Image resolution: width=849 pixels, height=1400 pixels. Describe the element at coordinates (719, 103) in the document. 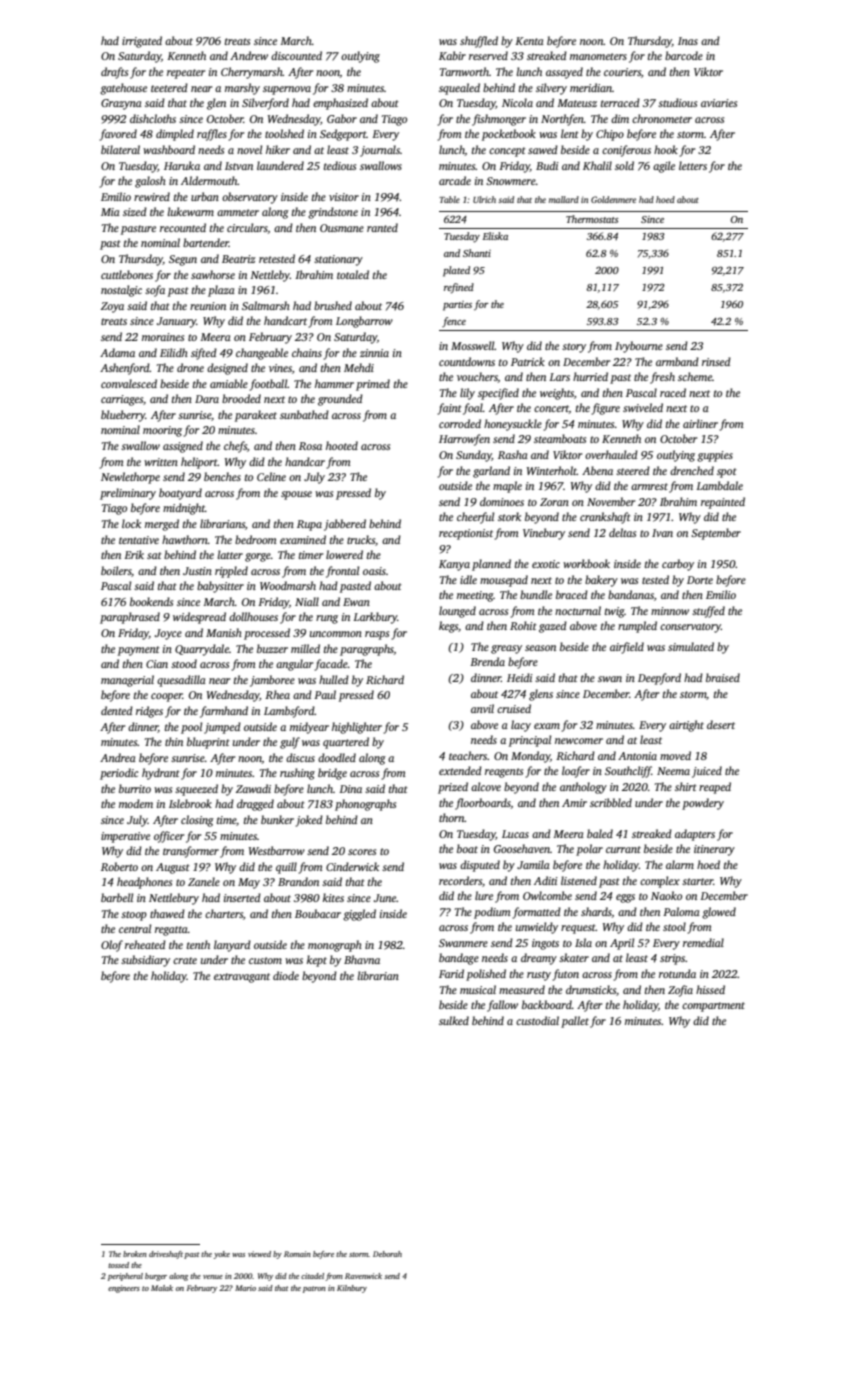

I see `aviaries` at that location.
